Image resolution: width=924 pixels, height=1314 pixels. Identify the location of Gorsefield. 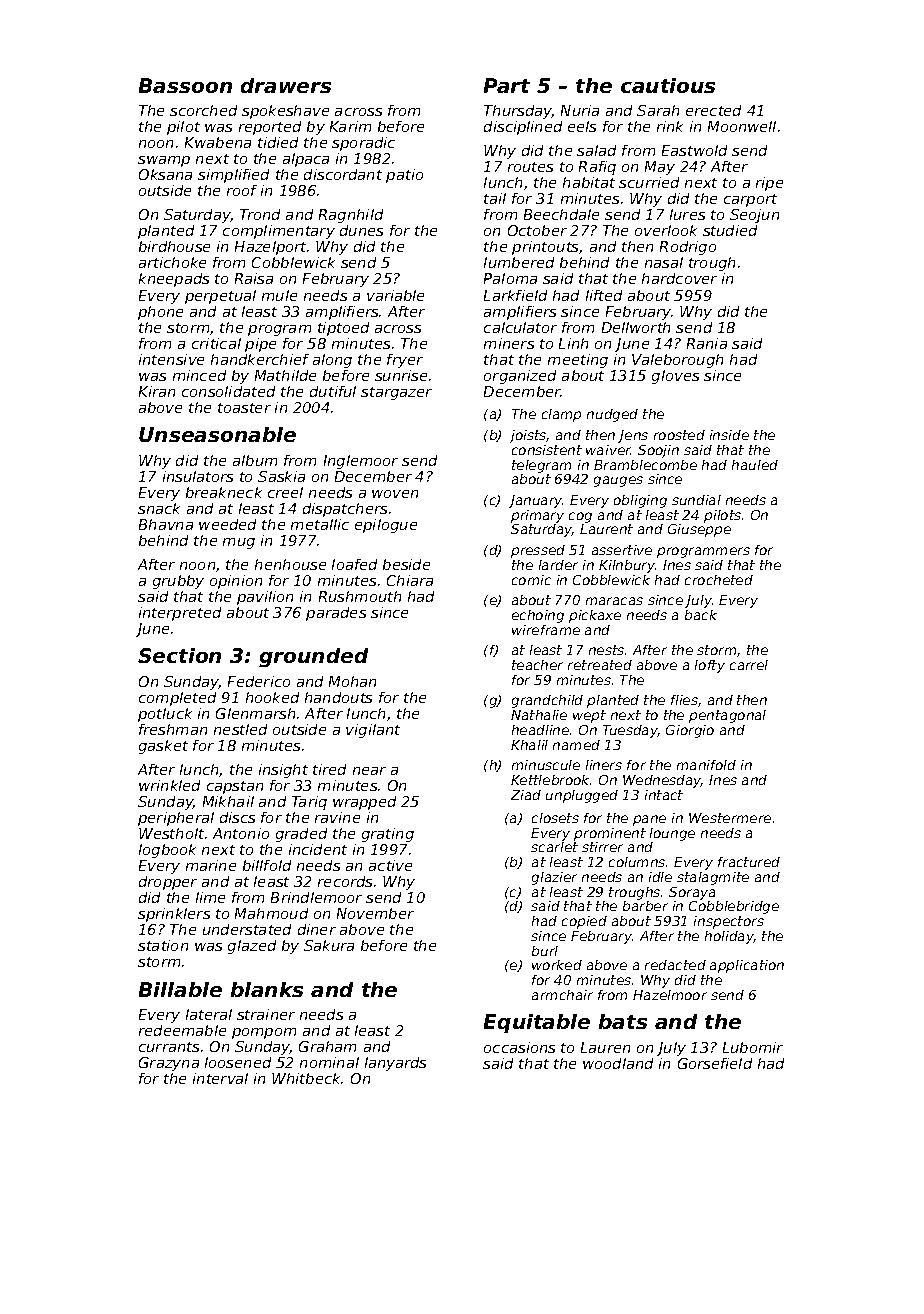
(715, 1063).
